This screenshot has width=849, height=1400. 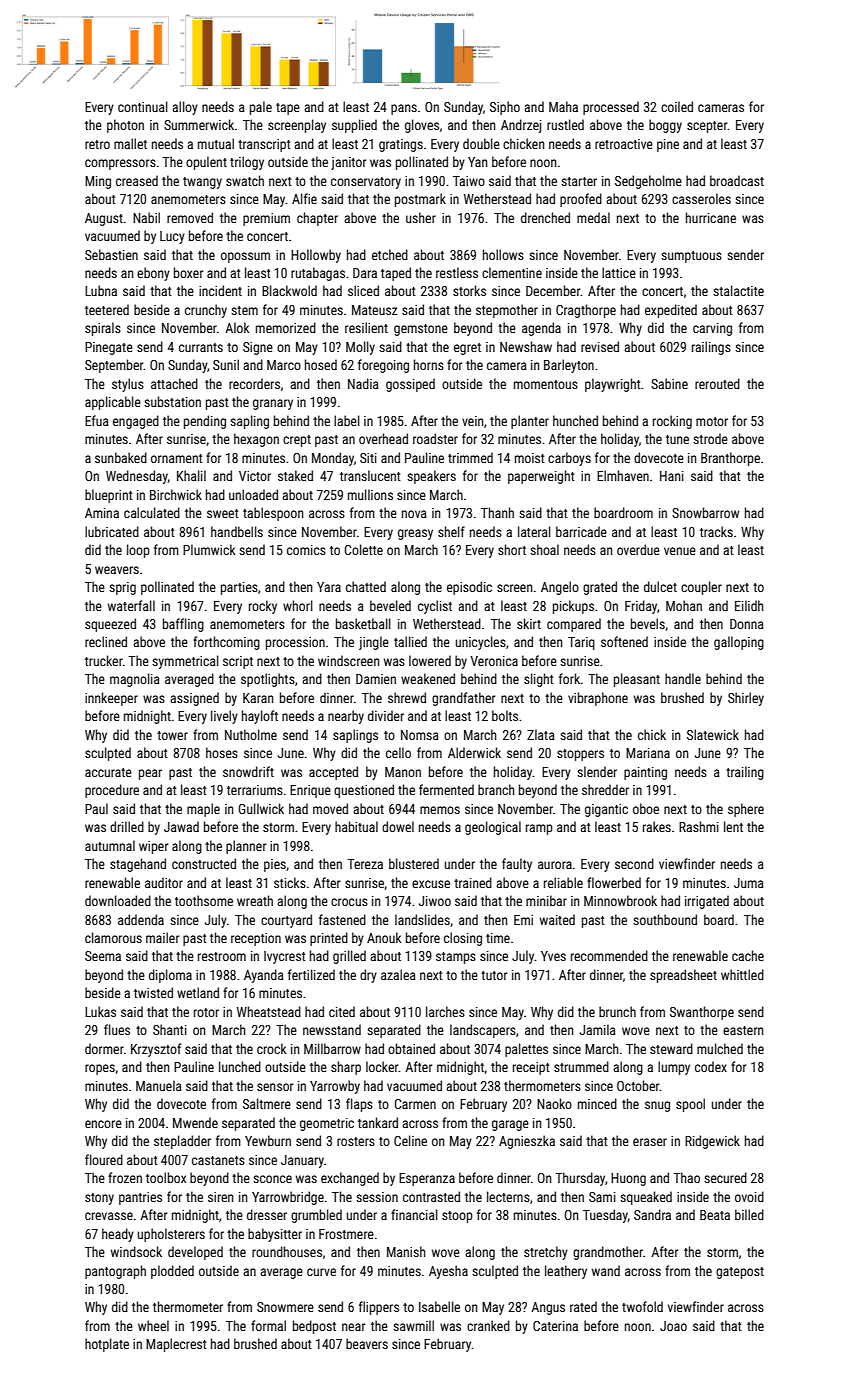 What do you see at coordinates (677, 106) in the screenshot?
I see `coiled` at bounding box center [677, 106].
